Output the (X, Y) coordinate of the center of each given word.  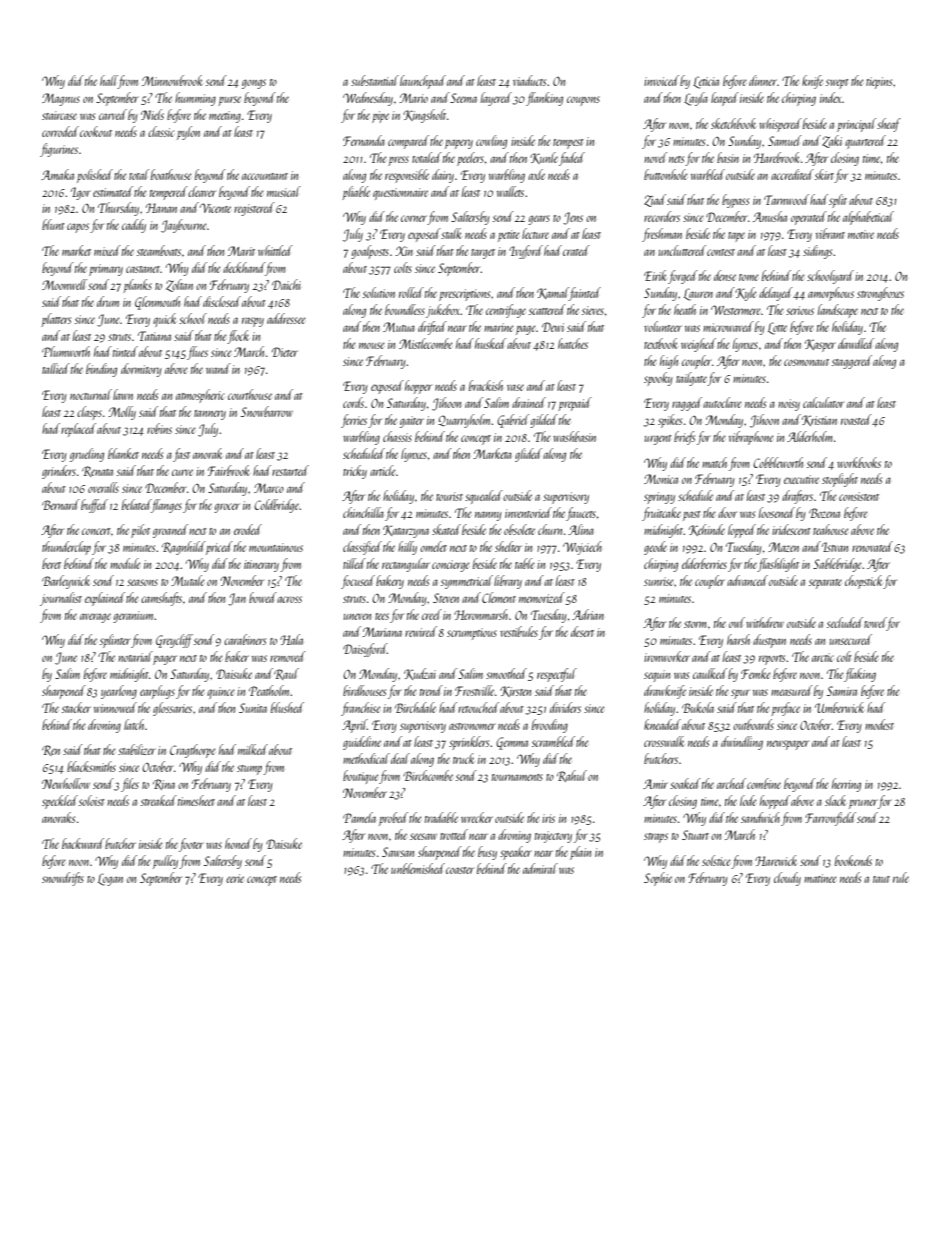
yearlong (119, 692)
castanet (143, 269)
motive (861, 234)
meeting (225, 117)
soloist (92, 800)
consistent (859, 496)
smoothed (506, 673)
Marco (269, 488)
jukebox (443, 311)
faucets (581, 514)
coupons (583, 101)
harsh (738, 639)
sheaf (889, 125)
